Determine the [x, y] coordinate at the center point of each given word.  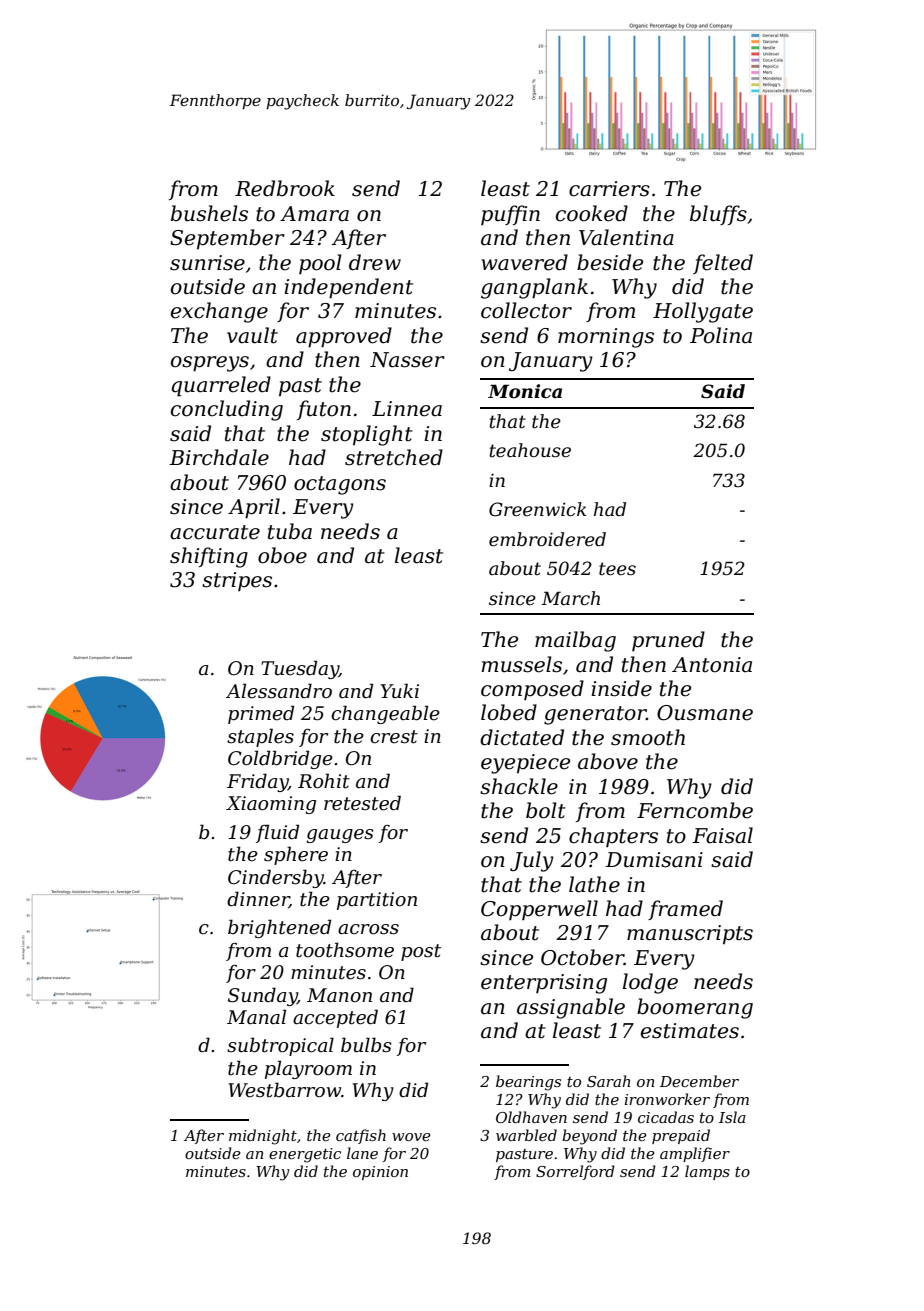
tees [617, 569]
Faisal [722, 835]
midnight [263, 1137]
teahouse [530, 450]
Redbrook [285, 188]
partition [377, 901]
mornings [606, 338]
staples [260, 737]
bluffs [718, 215]
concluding [227, 410]
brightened [279, 928]
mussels [522, 664]
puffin [510, 215]
